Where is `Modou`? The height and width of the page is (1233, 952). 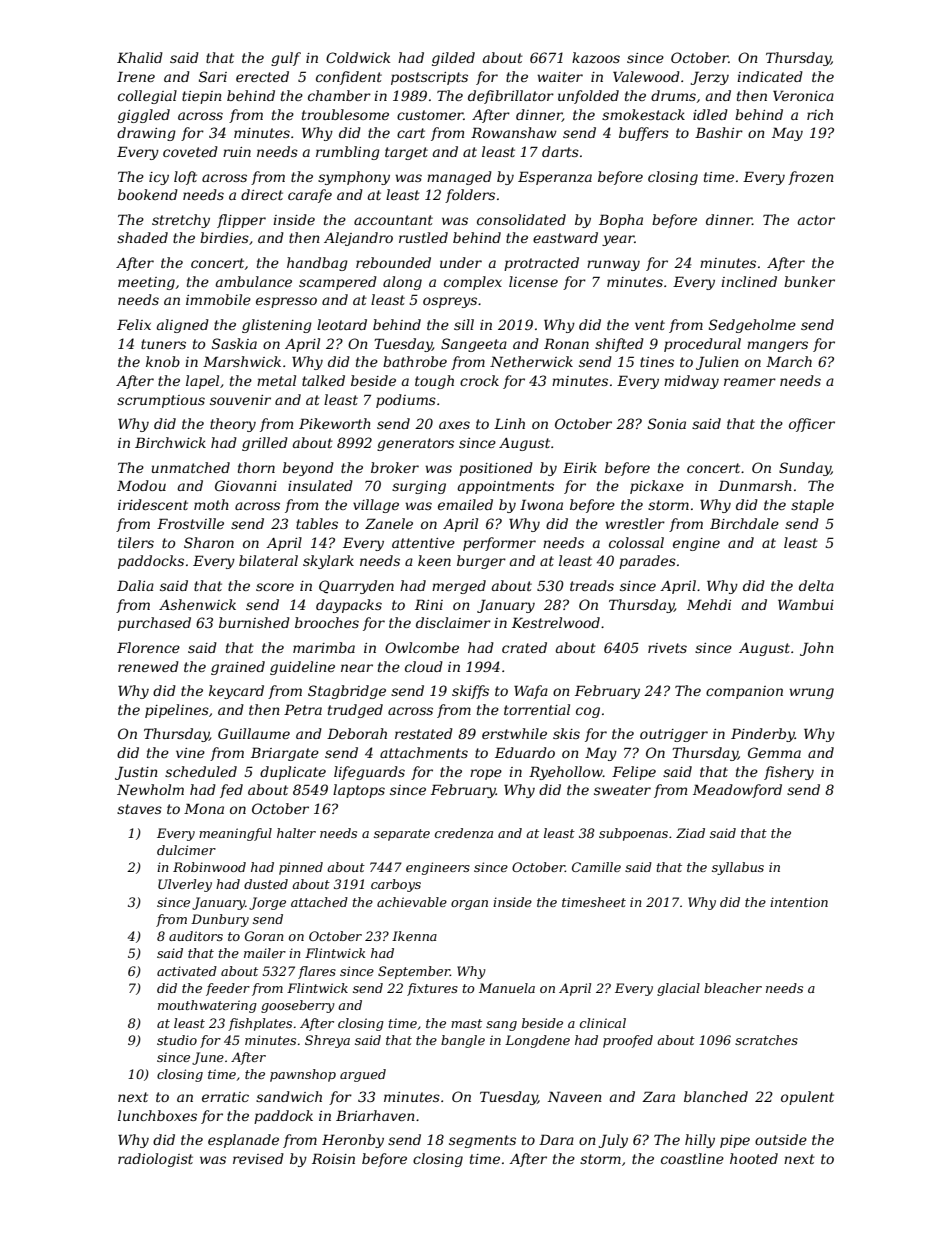 Modou is located at coordinates (141, 485).
